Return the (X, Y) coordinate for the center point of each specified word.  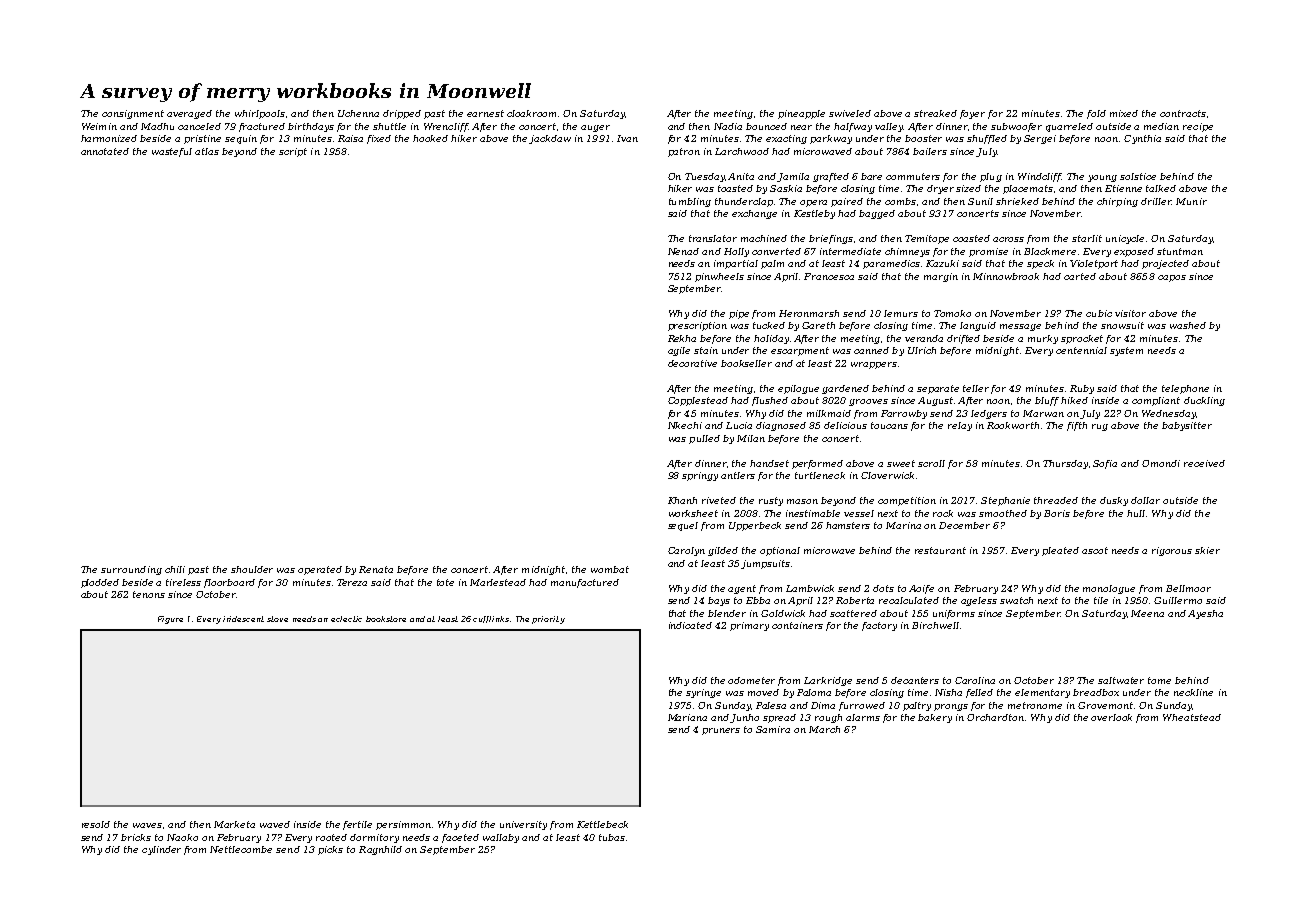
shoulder (252, 569)
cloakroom (531, 113)
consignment (133, 114)
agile (679, 351)
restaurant (940, 550)
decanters (915, 680)
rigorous (1172, 551)
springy (700, 476)
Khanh (682, 500)
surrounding (131, 570)
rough (828, 718)
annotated (105, 151)
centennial (1081, 350)
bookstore (386, 619)
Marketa (234, 824)
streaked (935, 113)
